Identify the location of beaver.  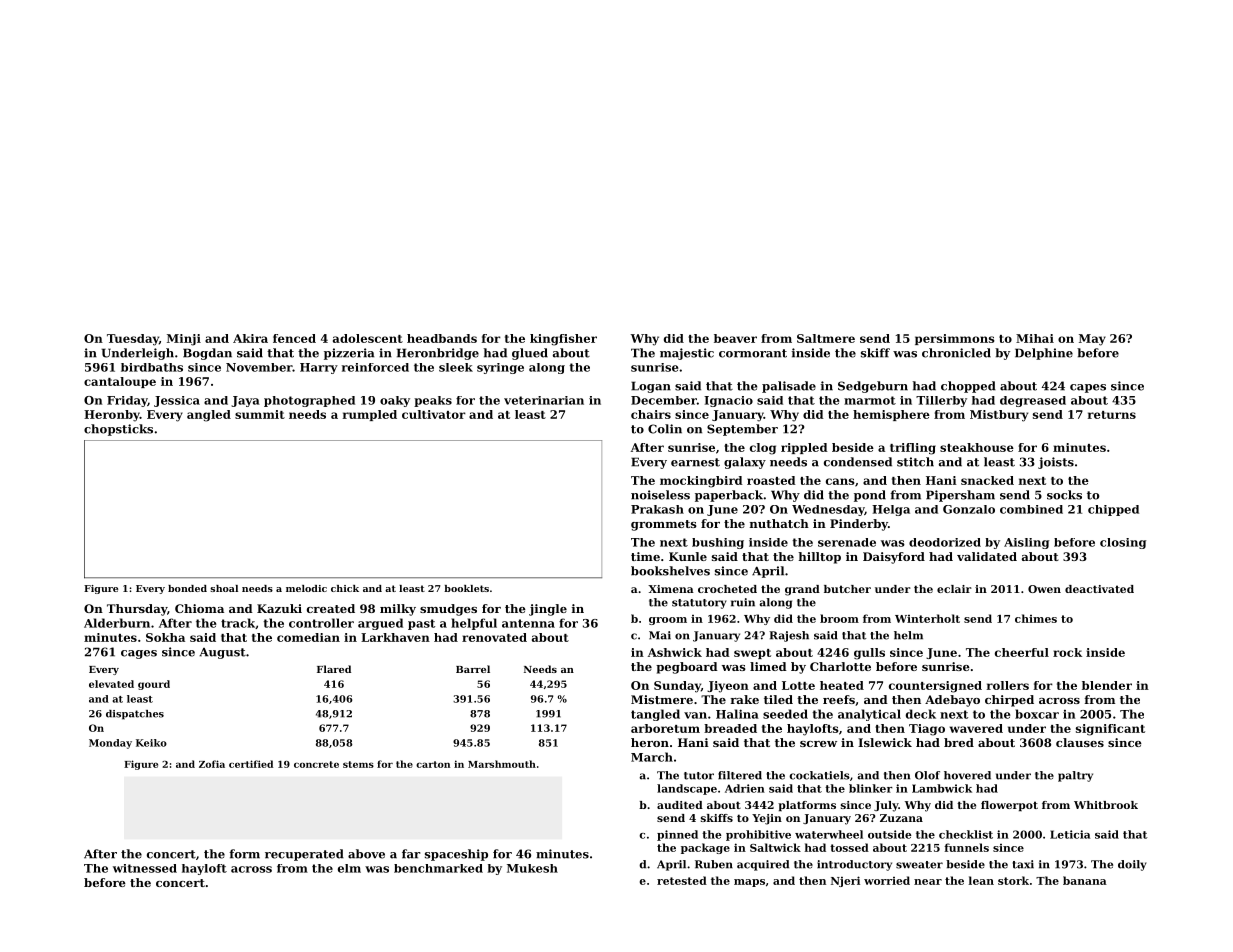
(735, 338).
